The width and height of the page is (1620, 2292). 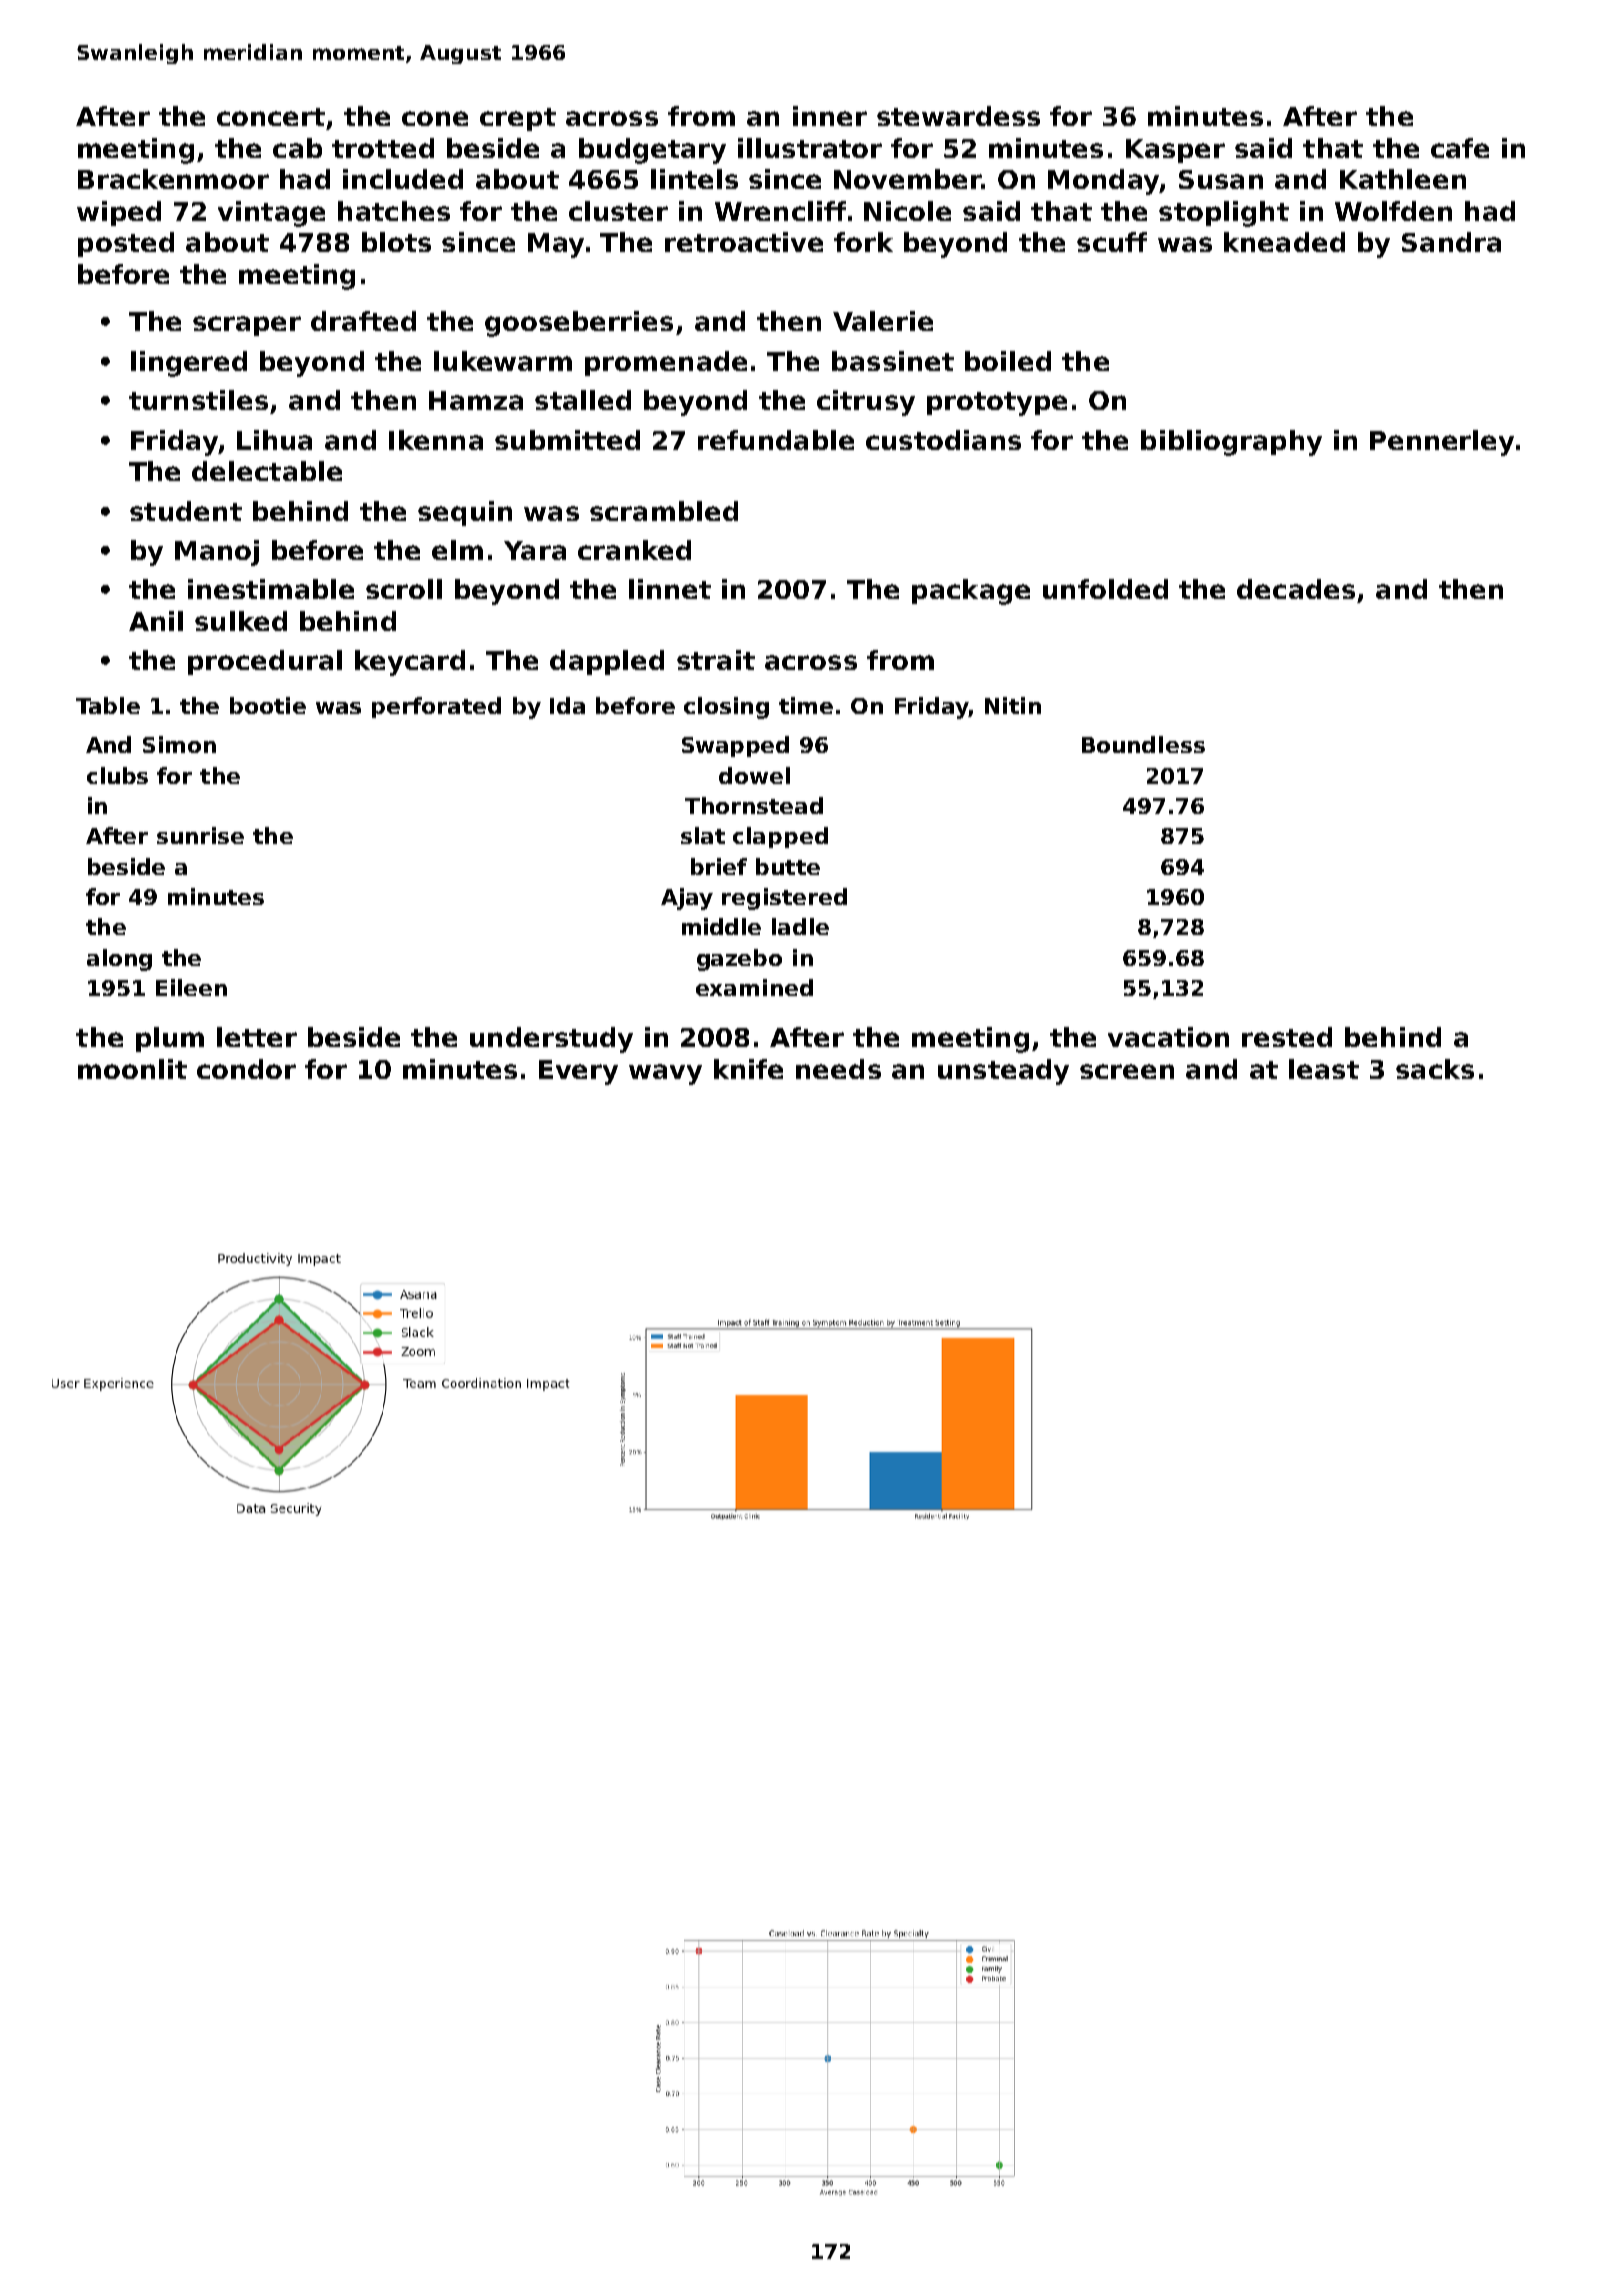 What do you see at coordinates (246, 1069) in the page?
I see `condor` at bounding box center [246, 1069].
